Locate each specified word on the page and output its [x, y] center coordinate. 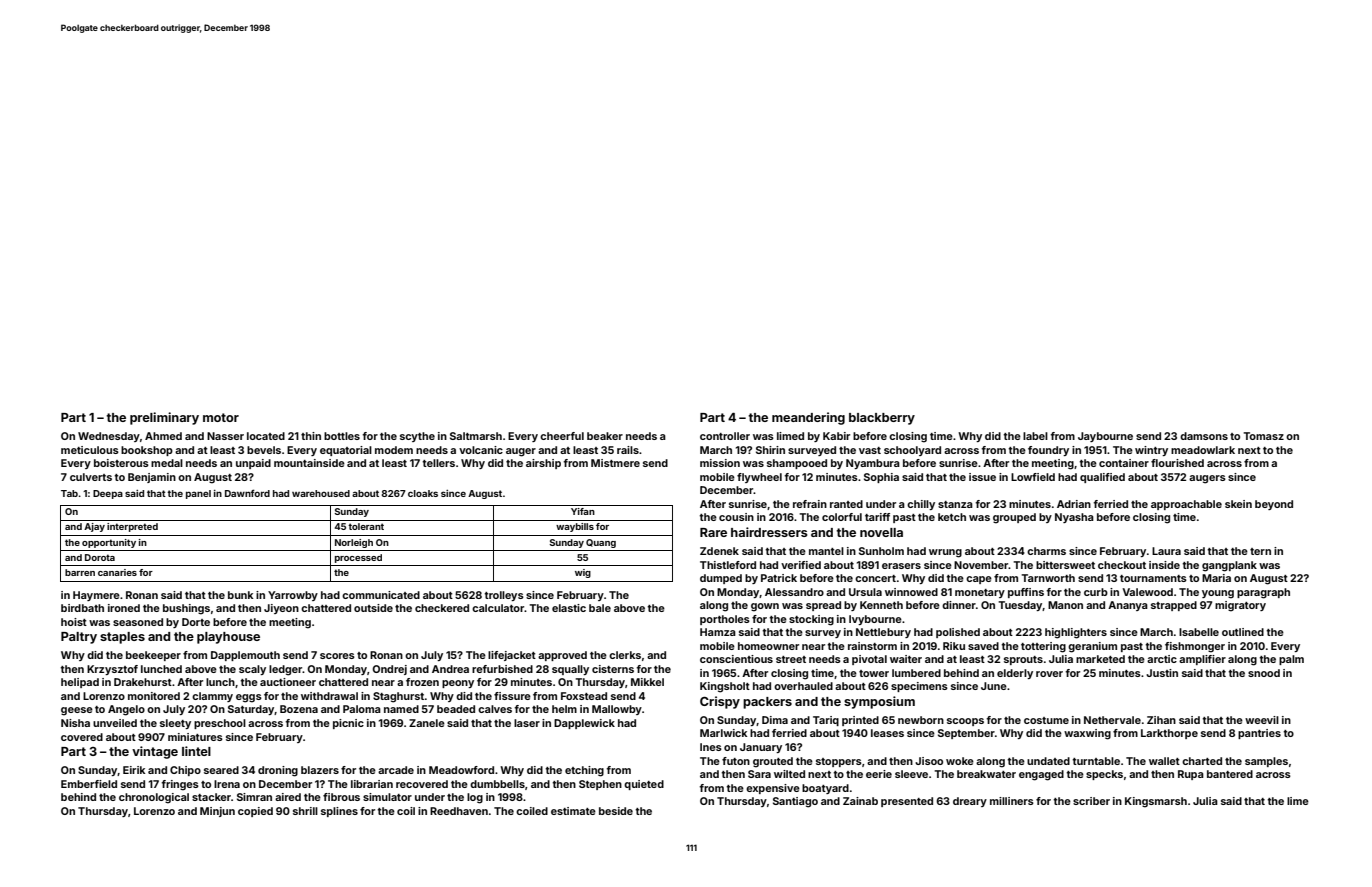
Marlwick [723, 733]
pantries [1259, 734]
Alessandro [794, 592]
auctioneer [288, 682]
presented [907, 802]
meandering [808, 418]
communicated [381, 595]
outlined [1243, 632]
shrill [305, 811]
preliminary [164, 418]
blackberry [882, 419]
